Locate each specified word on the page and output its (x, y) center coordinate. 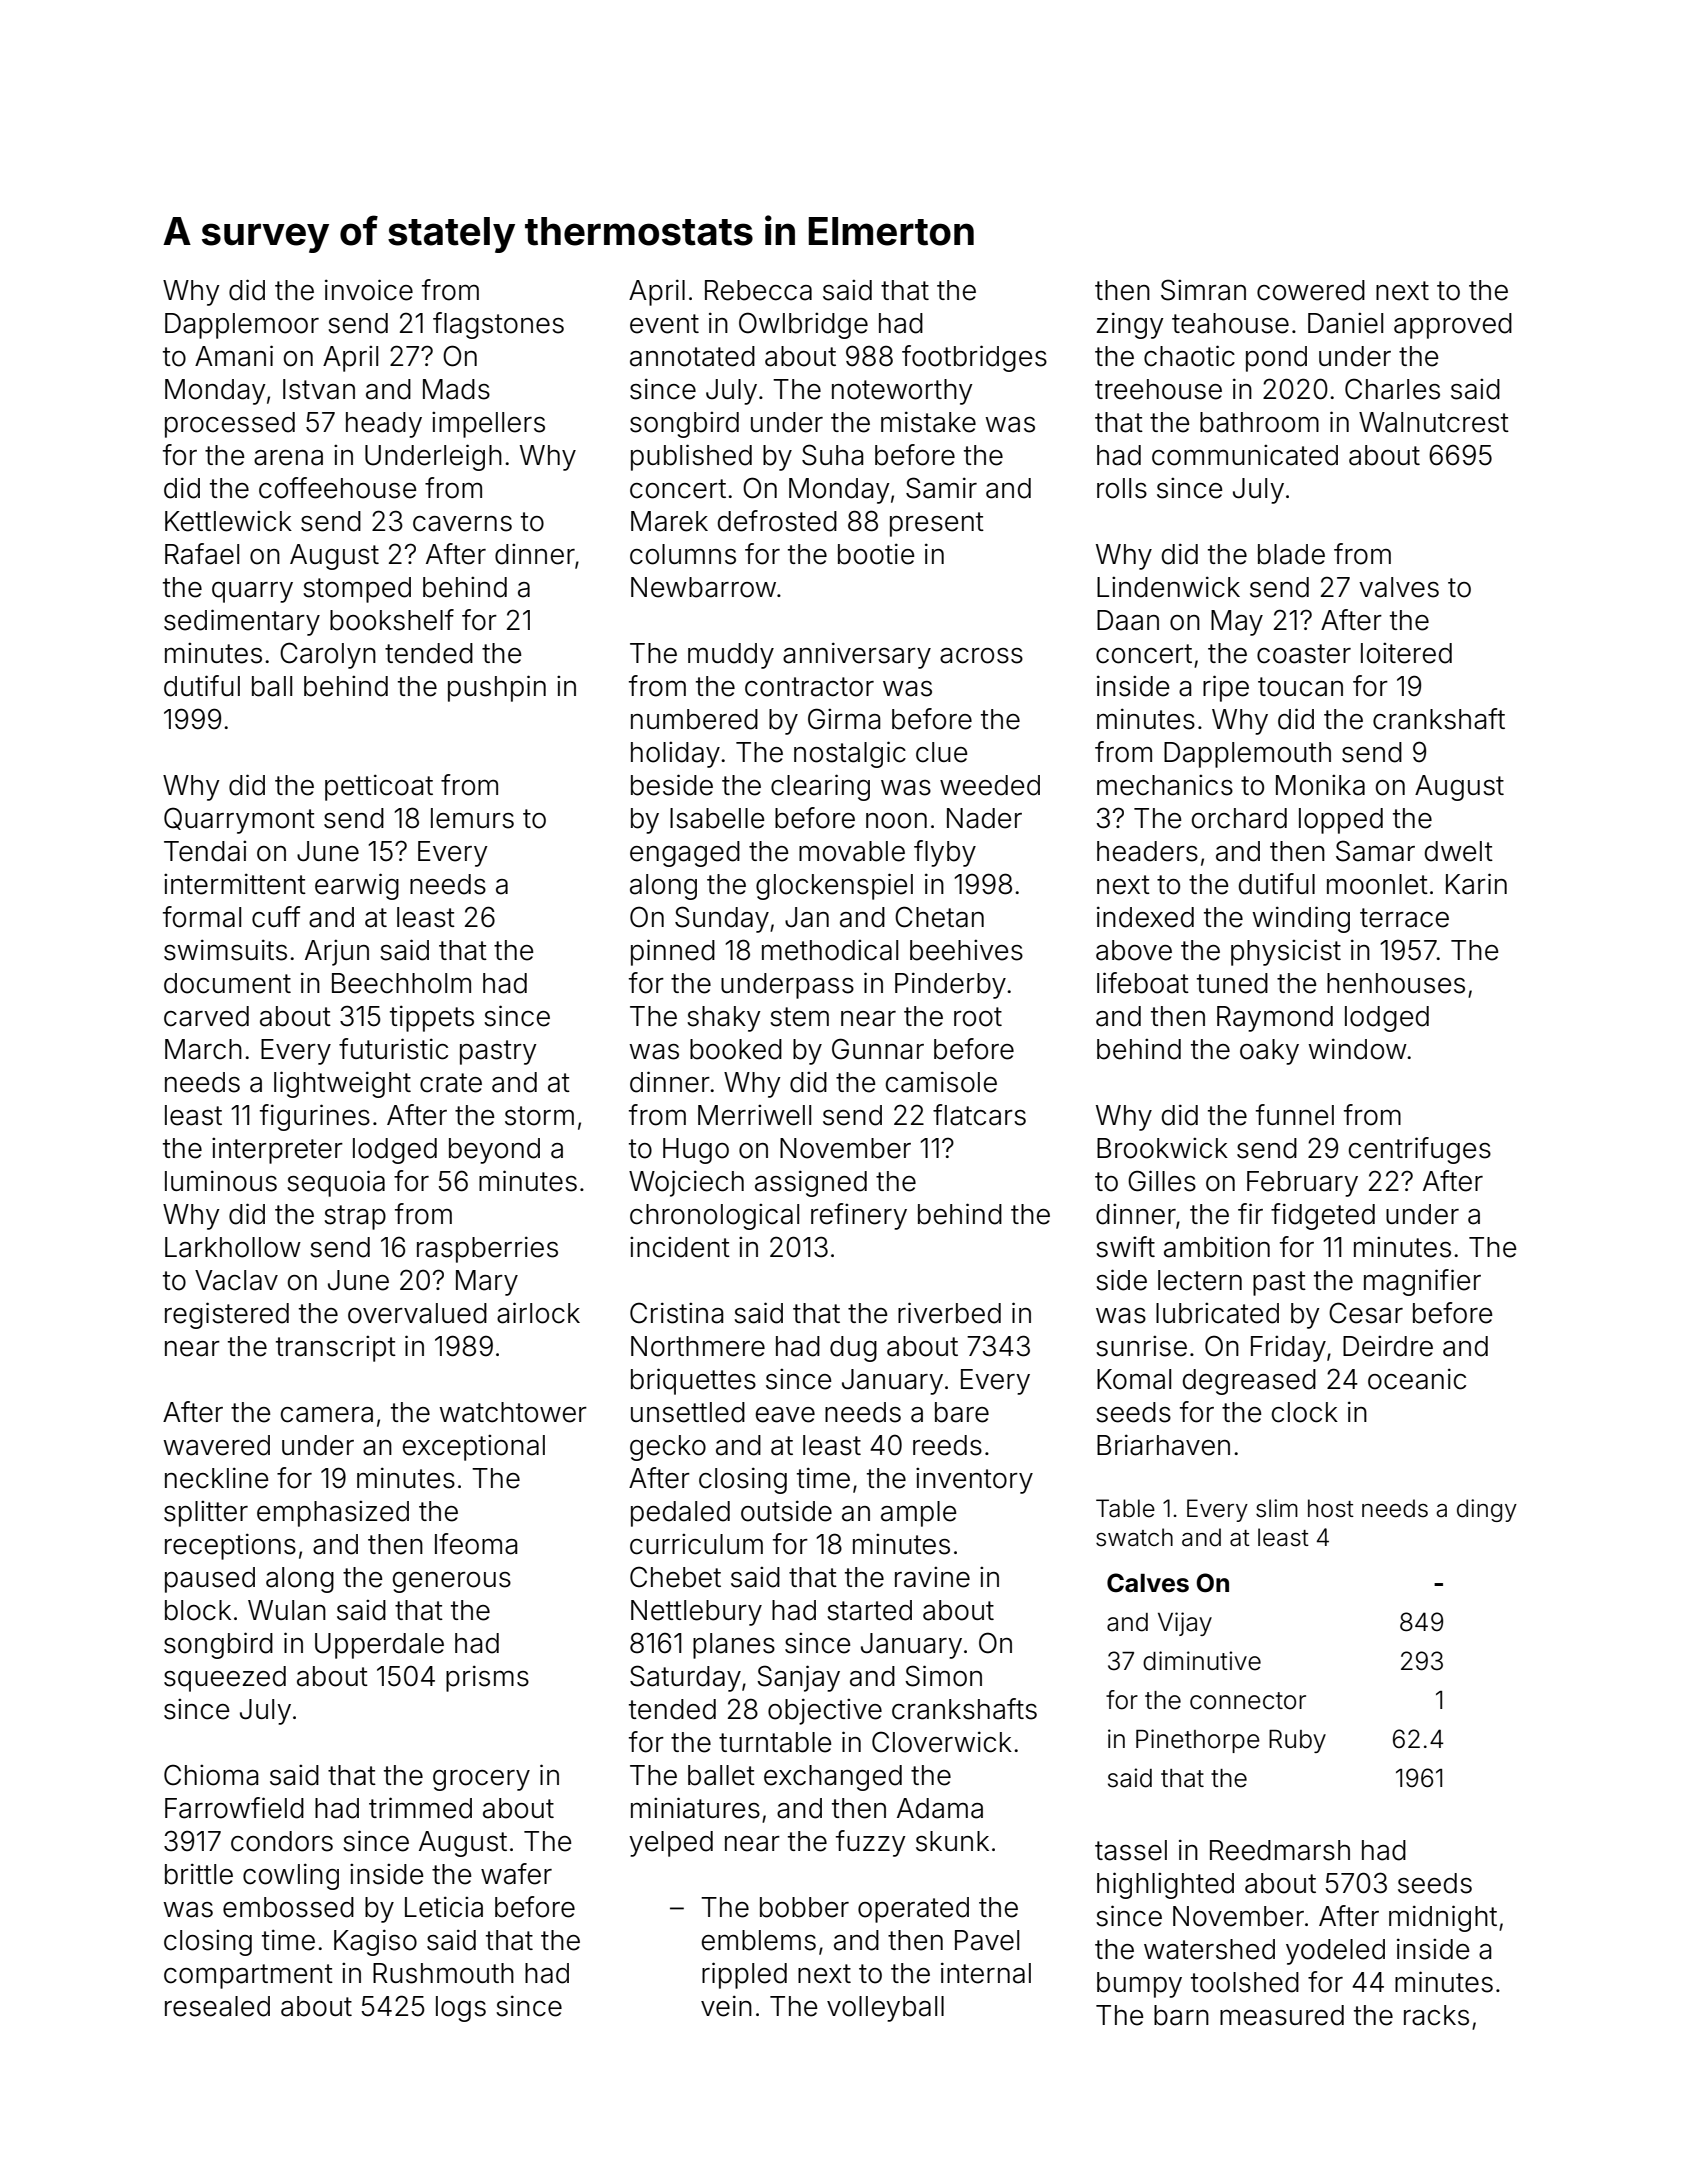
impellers (488, 425)
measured (1282, 2015)
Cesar (1366, 1313)
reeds (947, 1445)
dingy (1487, 1510)
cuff (276, 917)
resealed (217, 2006)
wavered (216, 1445)
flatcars (979, 1115)
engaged (685, 854)
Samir (941, 488)
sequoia (336, 1183)
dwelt (1459, 851)
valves (1399, 587)
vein (726, 2006)
